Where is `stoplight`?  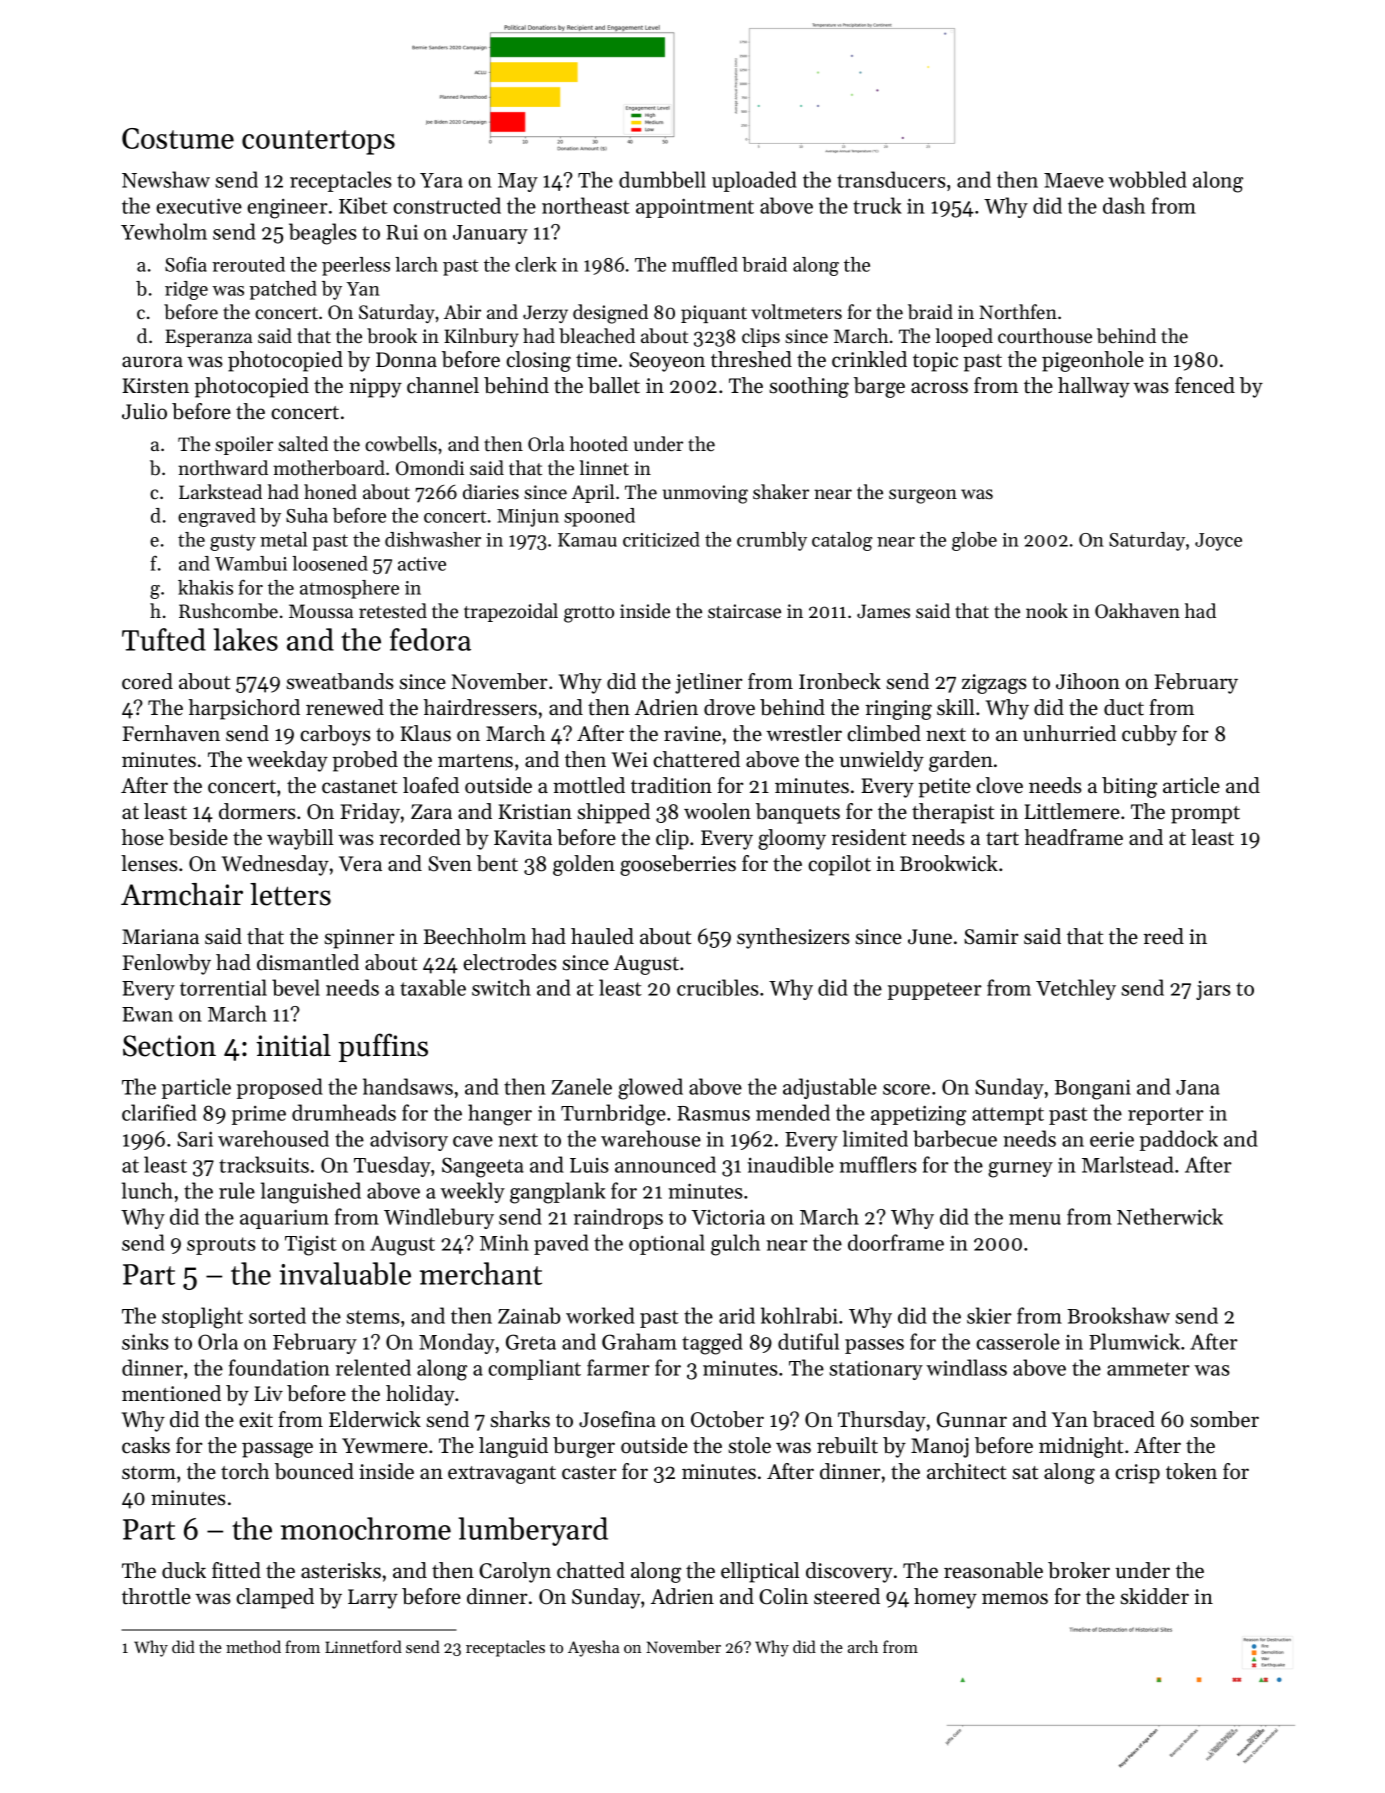 stoplight is located at coordinates (202, 1318).
